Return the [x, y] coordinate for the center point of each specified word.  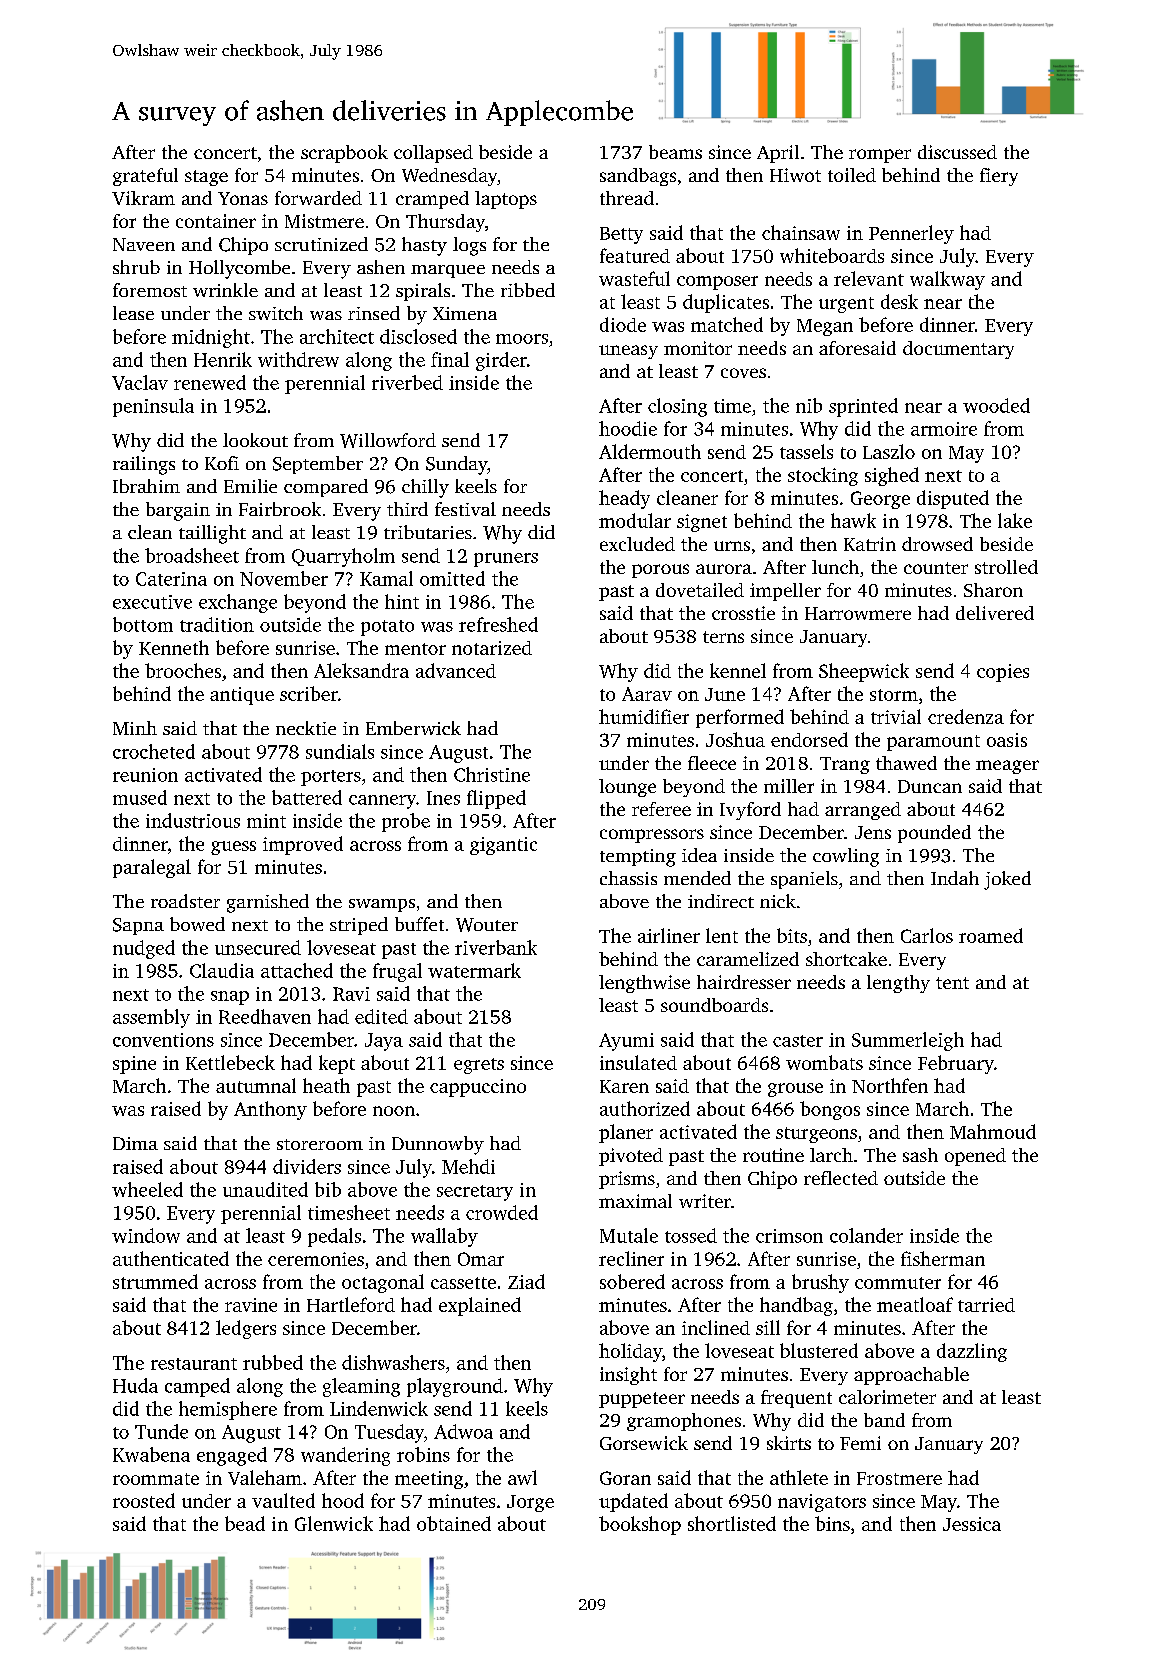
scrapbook [344, 154]
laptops [506, 200]
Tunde [161, 1431]
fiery [999, 177]
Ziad [526, 1281]
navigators [822, 1503]
